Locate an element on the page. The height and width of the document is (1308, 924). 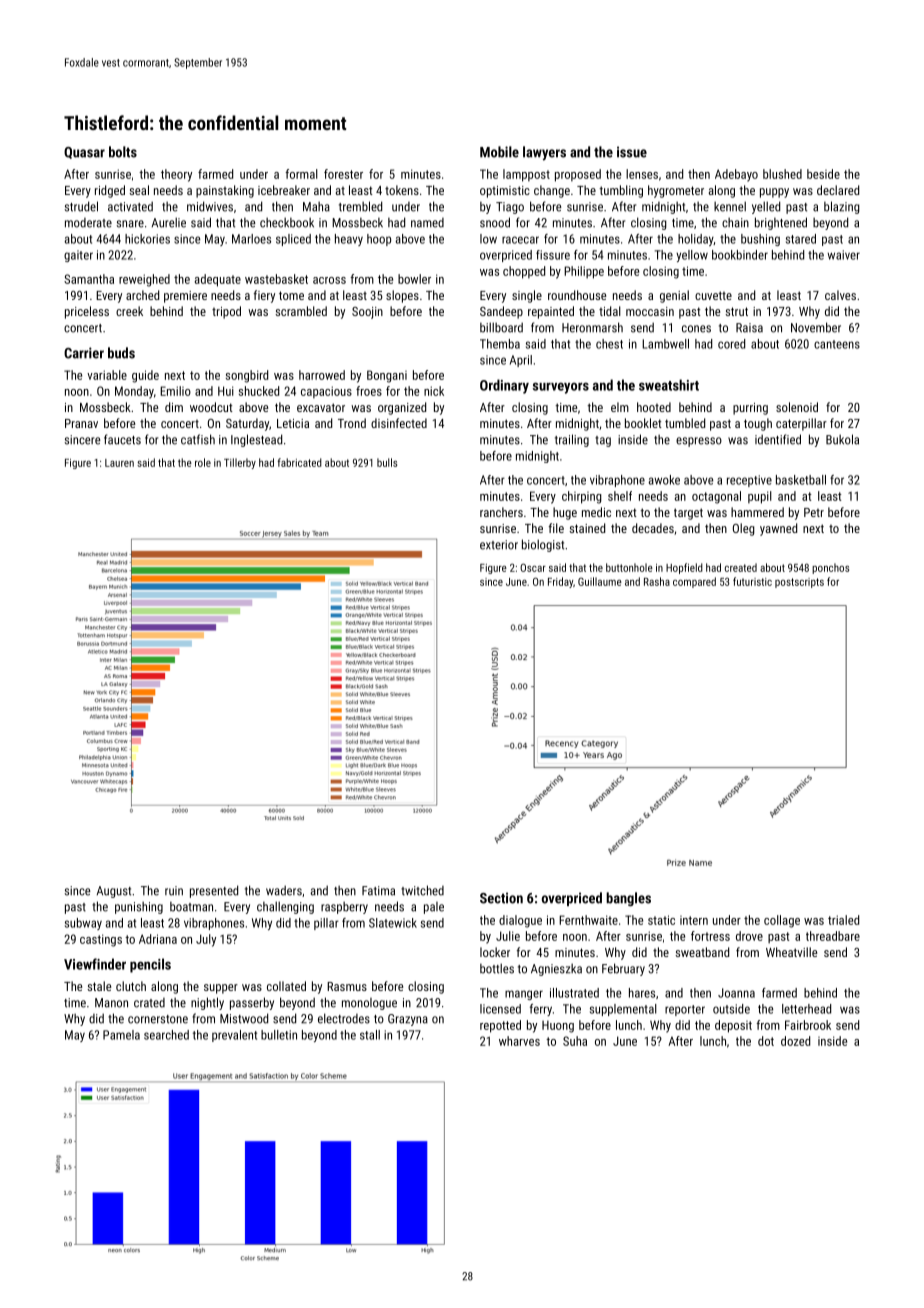
passerby is located at coordinates (252, 1003).
